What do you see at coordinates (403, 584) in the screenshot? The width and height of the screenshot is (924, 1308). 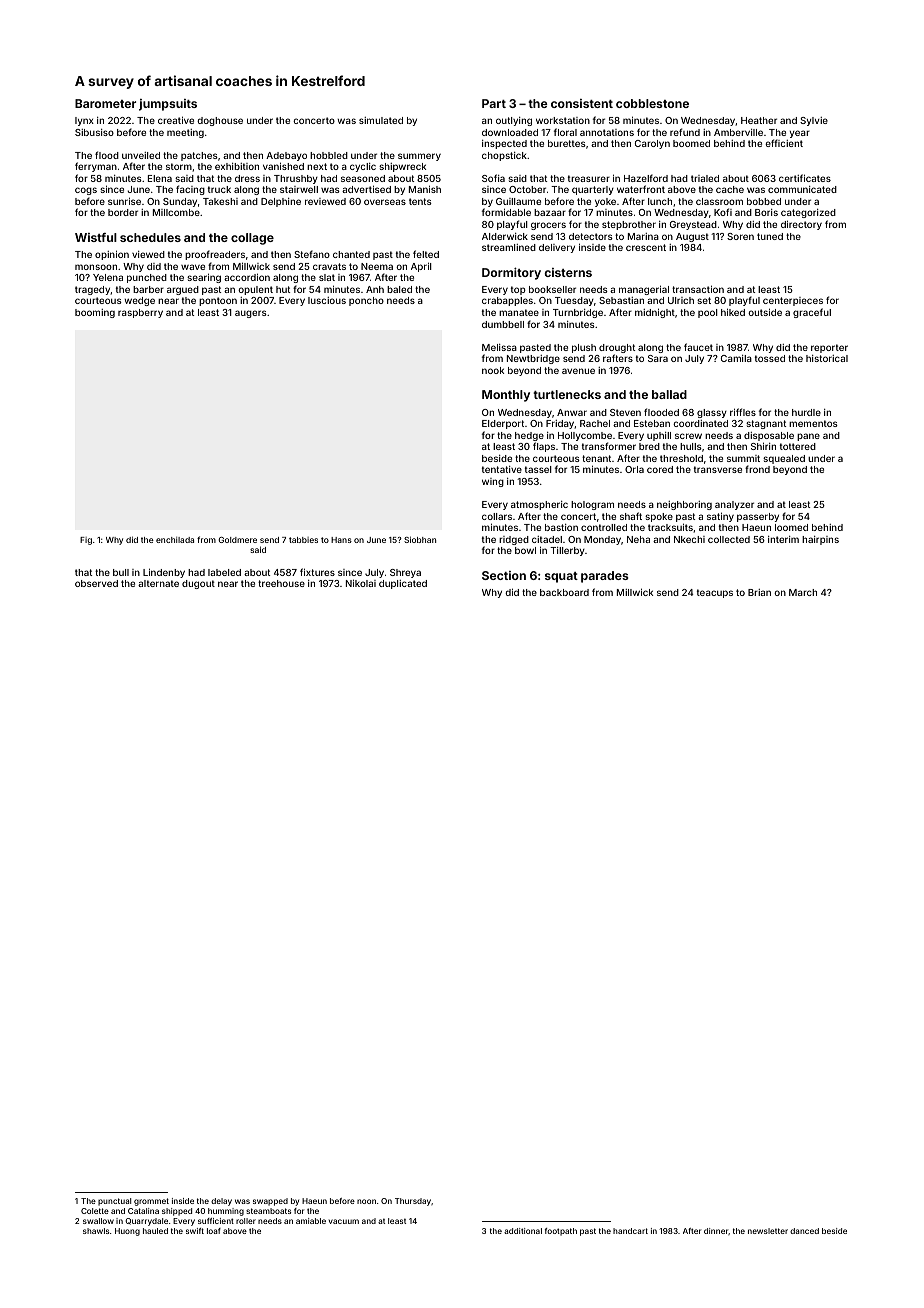 I see `duplicated` at bounding box center [403, 584].
